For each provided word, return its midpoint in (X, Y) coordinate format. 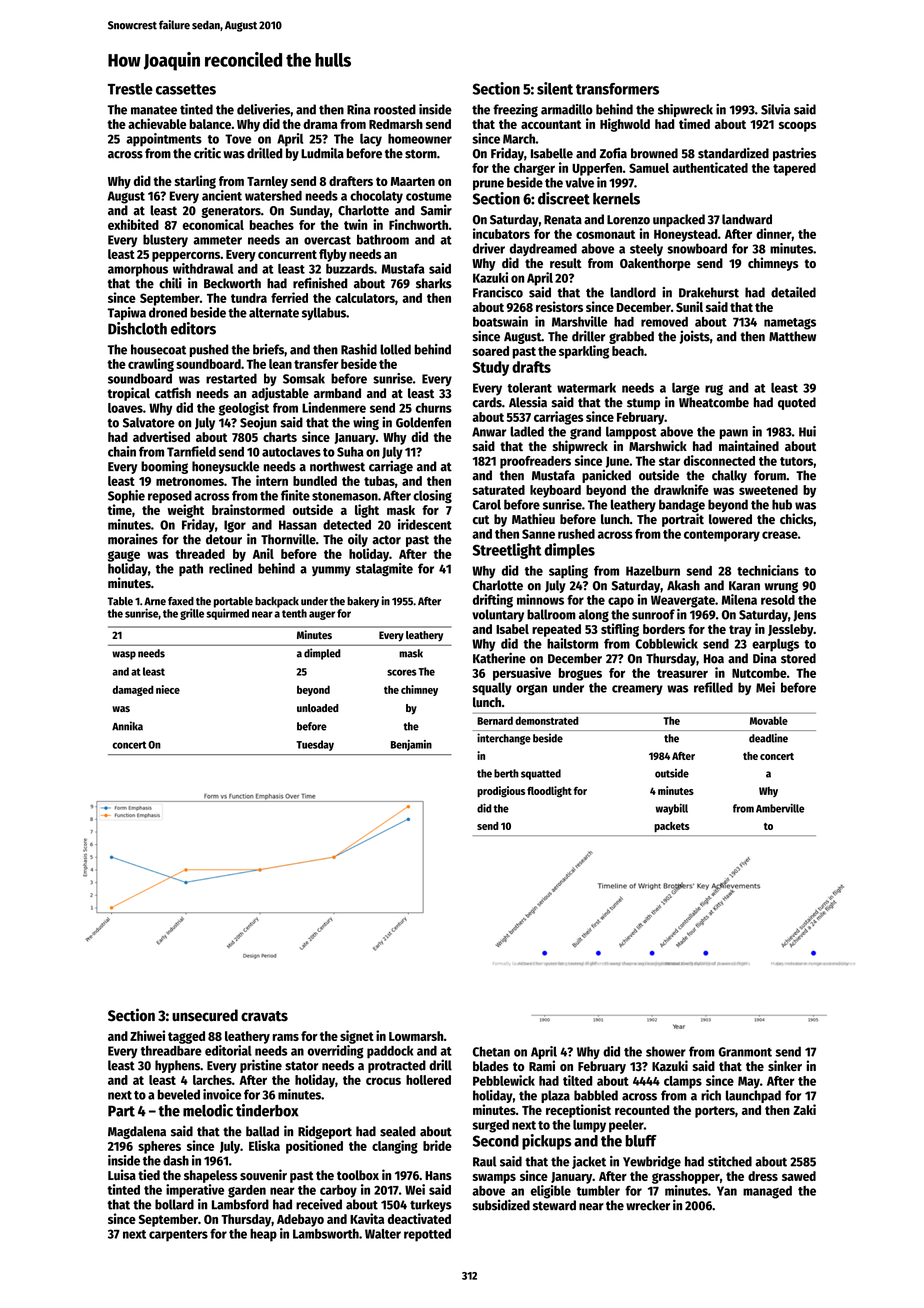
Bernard (495, 720)
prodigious (501, 792)
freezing (515, 110)
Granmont (745, 1052)
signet (357, 1037)
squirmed (227, 614)
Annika (127, 726)
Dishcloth (137, 328)
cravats (264, 1016)
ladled (527, 431)
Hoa (714, 659)
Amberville (780, 808)
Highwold (625, 125)
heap (263, 1235)
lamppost (631, 432)
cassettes (186, 89)
